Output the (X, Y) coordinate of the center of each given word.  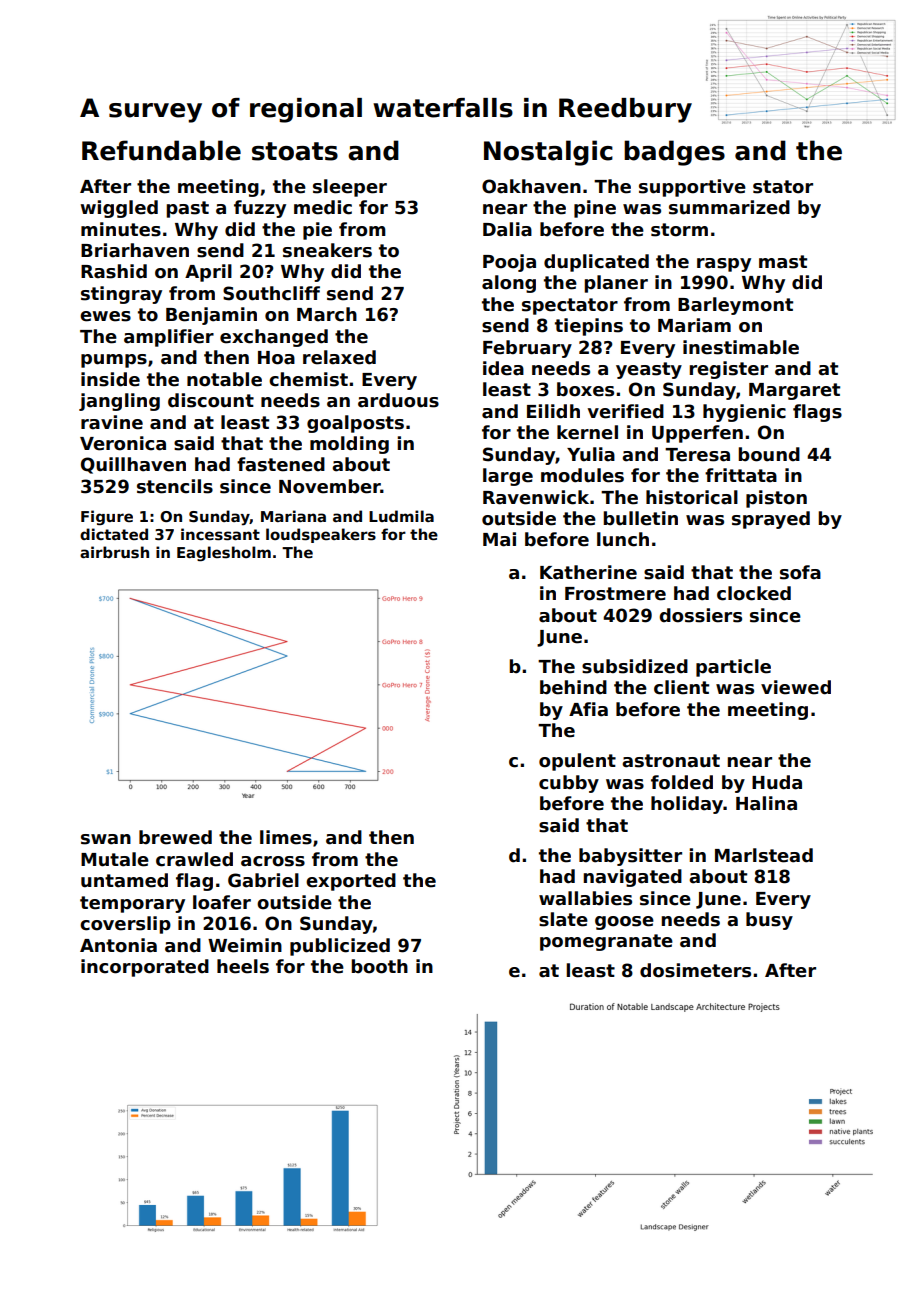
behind (573, 687)
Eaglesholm (224, 554)
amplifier (169, 338)
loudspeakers (321, 535)
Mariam (694, 325)
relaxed (339, 357)
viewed (796, 687)
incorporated (145, 968)
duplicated (596, 263)
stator (783, 187)
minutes (121, 229)
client (681, 687)
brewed (175, 837)
